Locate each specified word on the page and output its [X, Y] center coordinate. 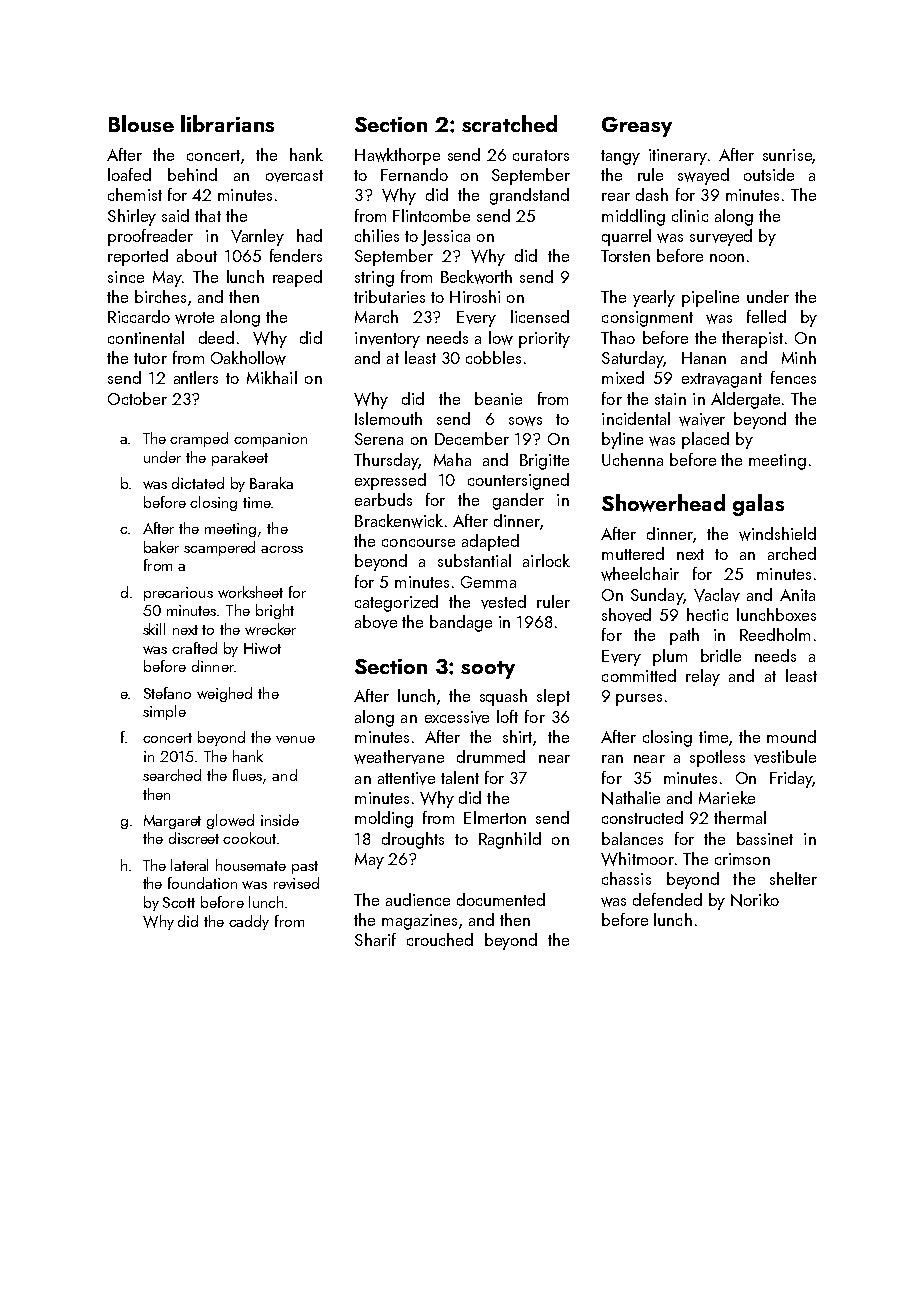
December [472, 438]
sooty [488, 670]
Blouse [141, 123]
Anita [797, 595]
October [137, 398]
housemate [251, 865]
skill [154, 629]
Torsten [625, 256]
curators [541, 155]
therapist [752, 339]
